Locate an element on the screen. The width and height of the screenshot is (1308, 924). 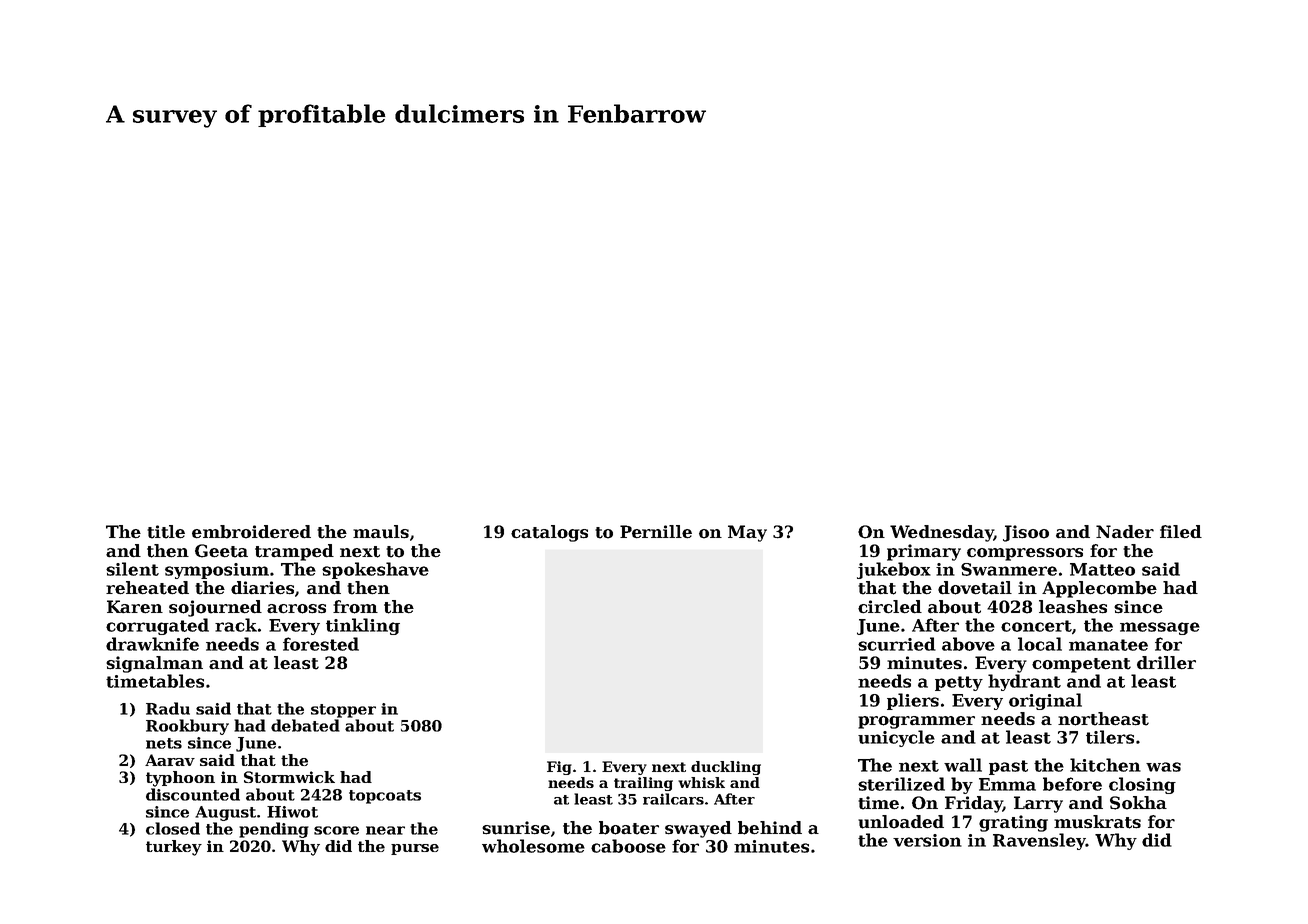
unicycle is located at coordinates (896, 738).
